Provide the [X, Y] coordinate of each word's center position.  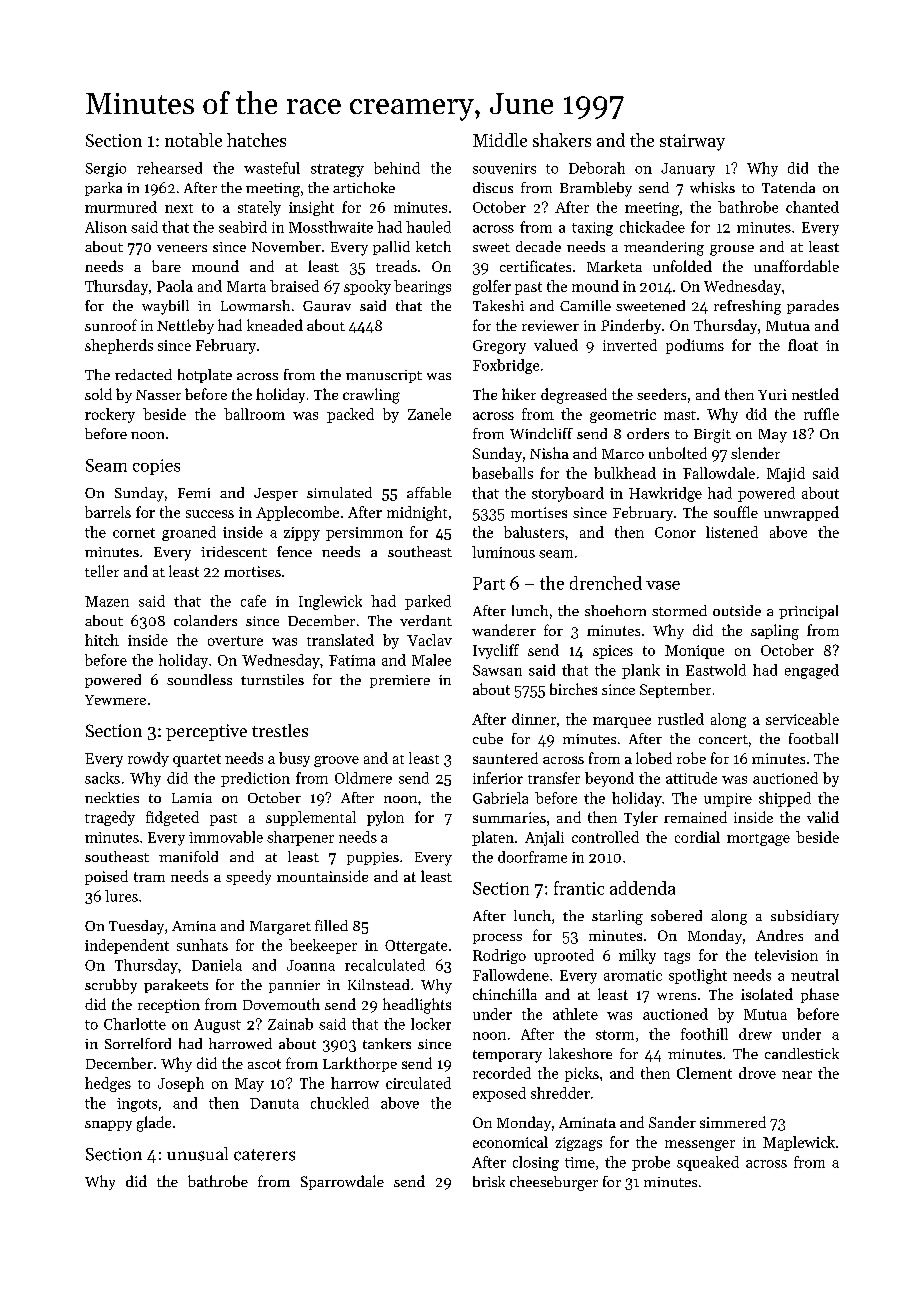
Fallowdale [719, 473]
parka [103, 189]
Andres [779, 935]
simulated [339, 492]
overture [235, 641]
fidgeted [172, 818]
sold [98, 394]
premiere [400, 681]
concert [723, 739]
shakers [562, 140]
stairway [692, 142]
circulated [418, 1083]
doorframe [532, 857]
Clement [704, 1073]
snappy [108, 1125]
